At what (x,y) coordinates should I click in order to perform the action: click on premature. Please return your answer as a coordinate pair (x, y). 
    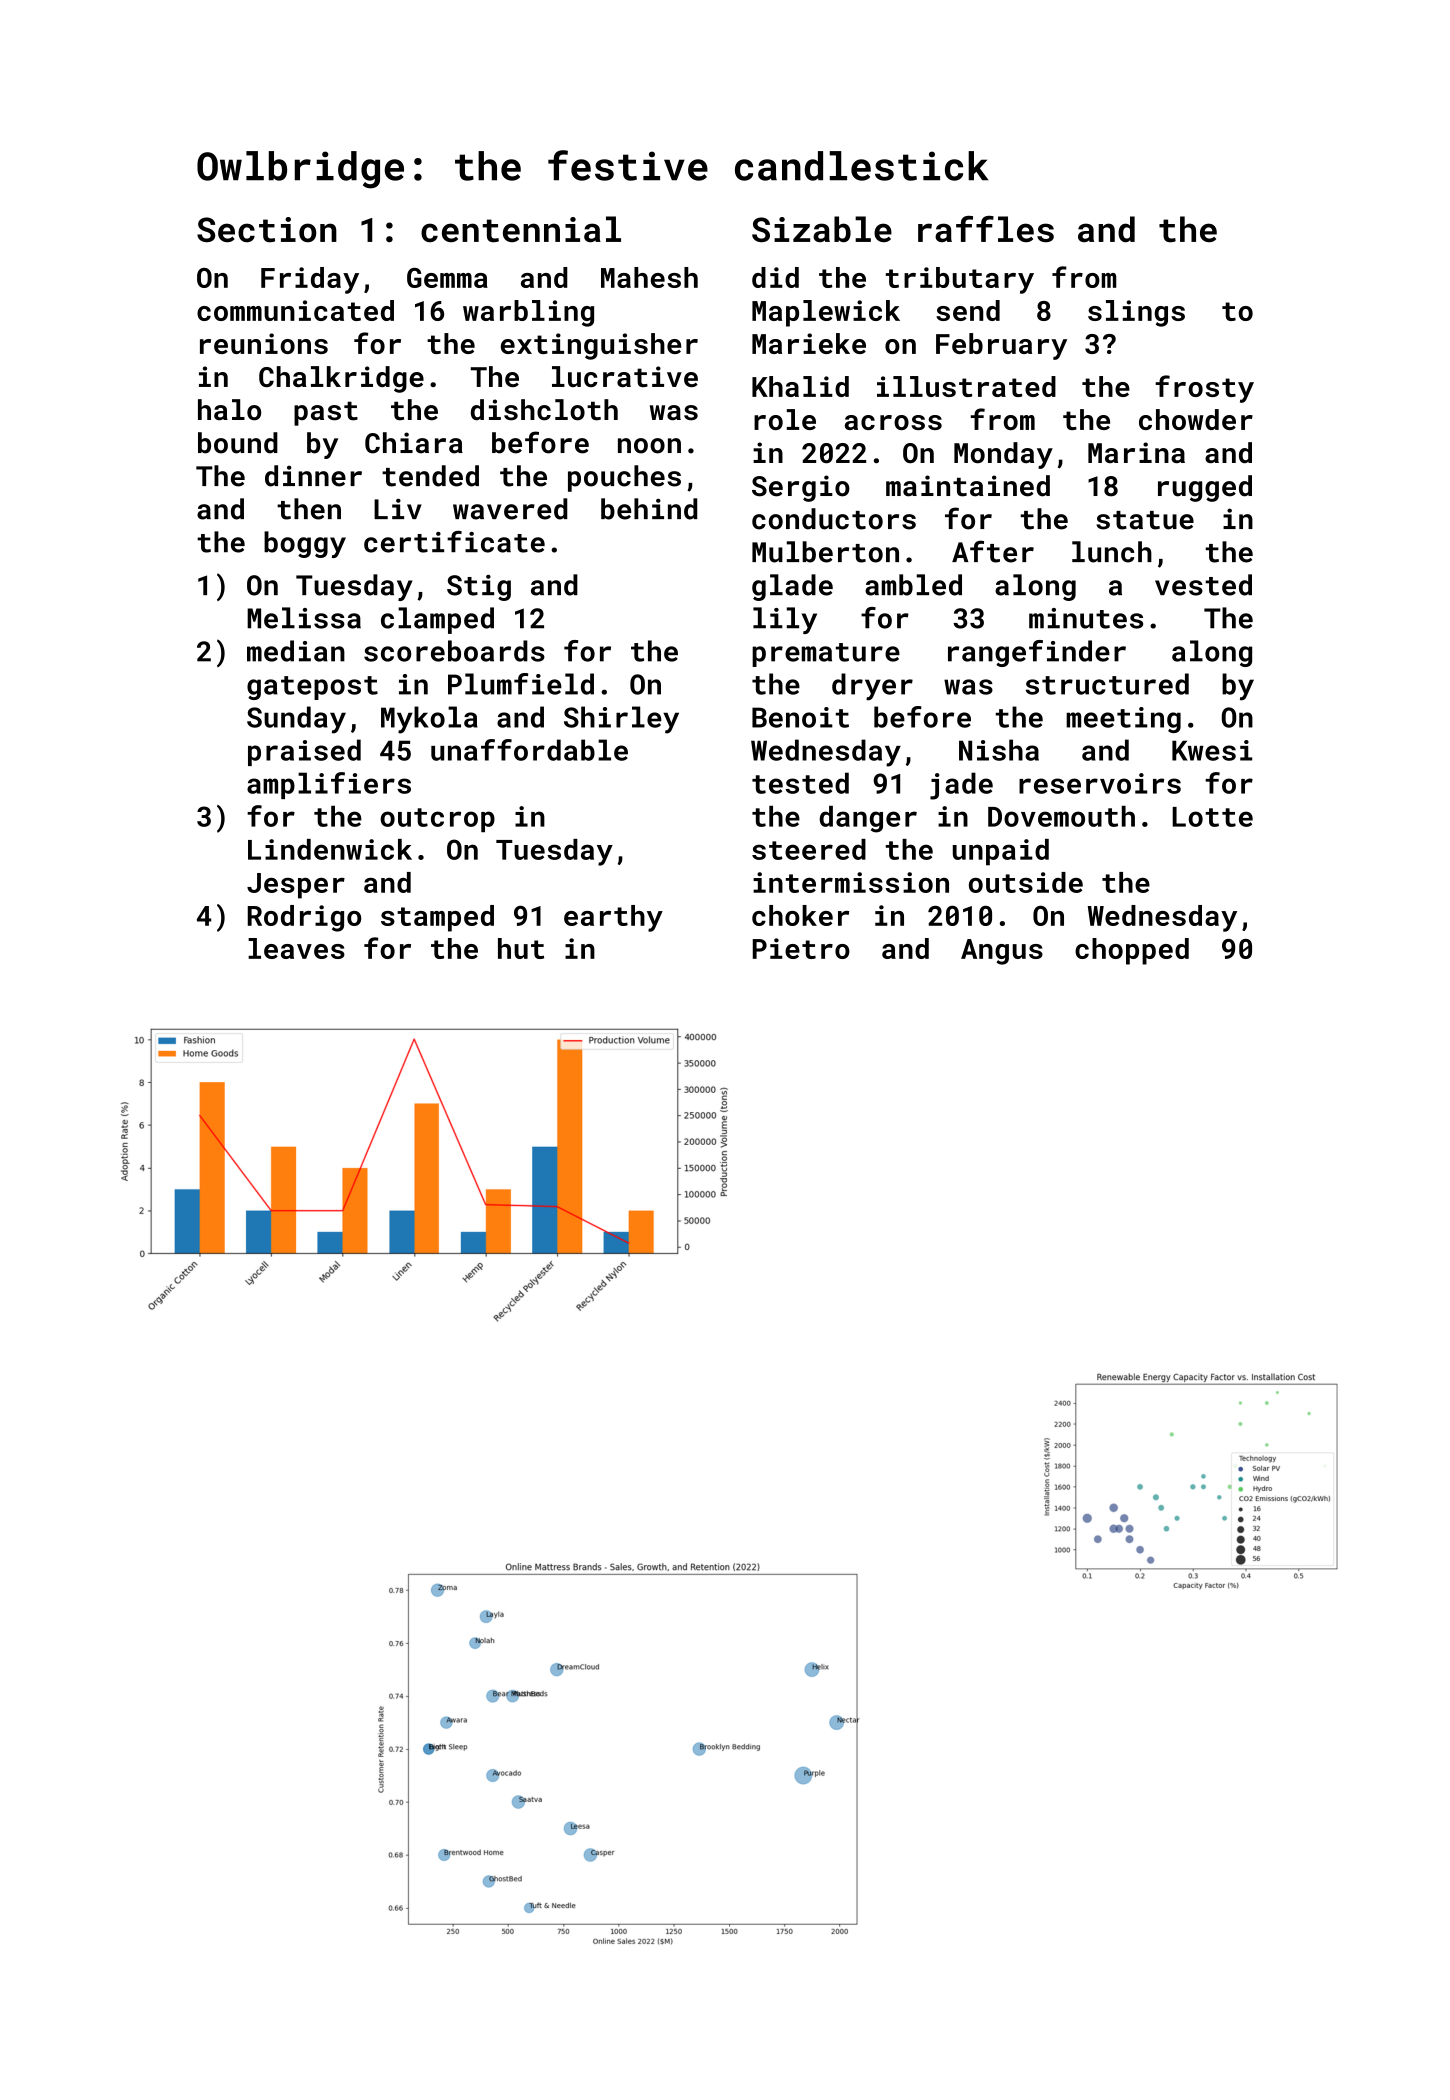
    Looking at the image, I should click on (826, 655).
